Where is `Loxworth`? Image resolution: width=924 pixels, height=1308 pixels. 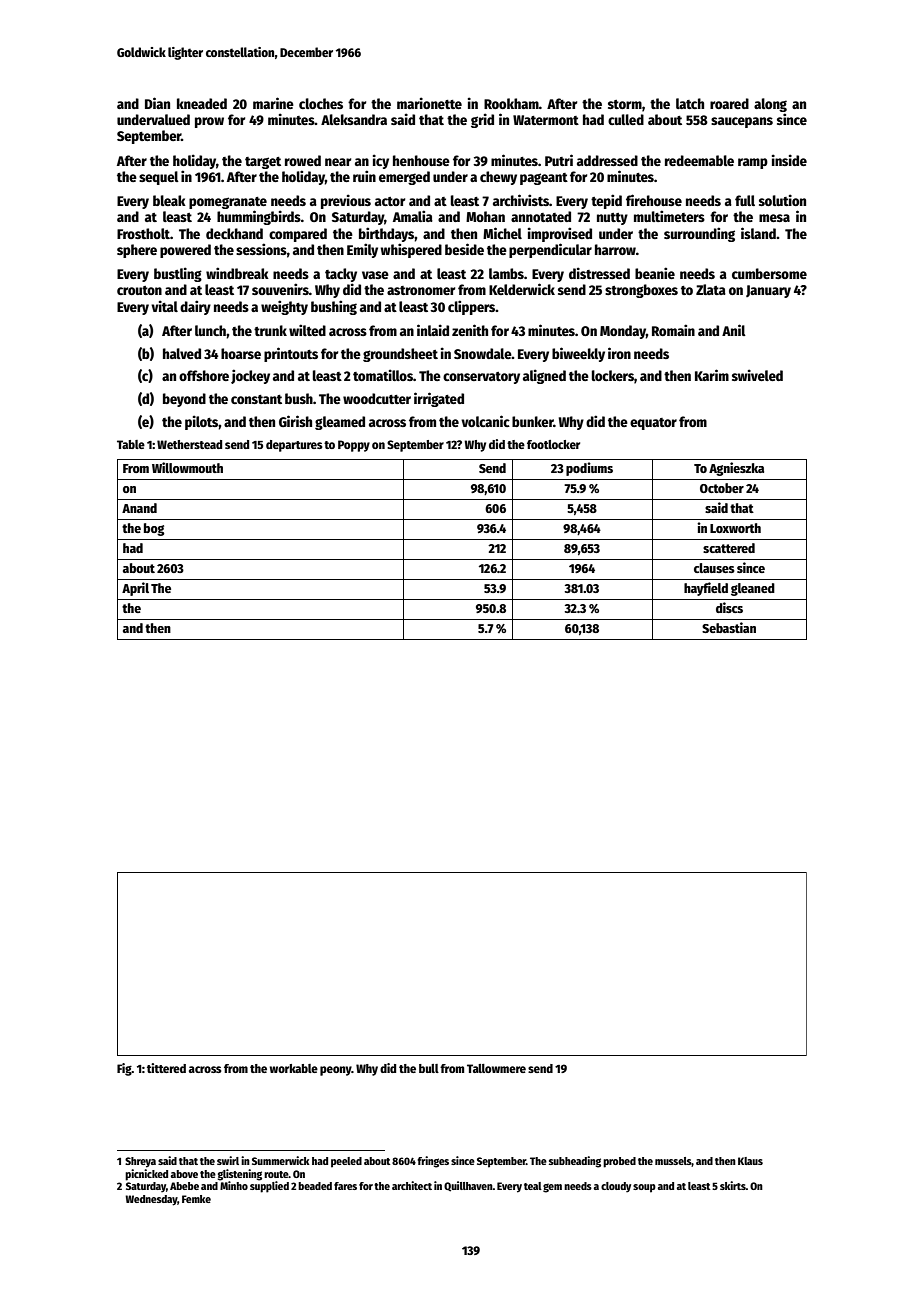 Loxworth is located at coordinates (735, 528).
